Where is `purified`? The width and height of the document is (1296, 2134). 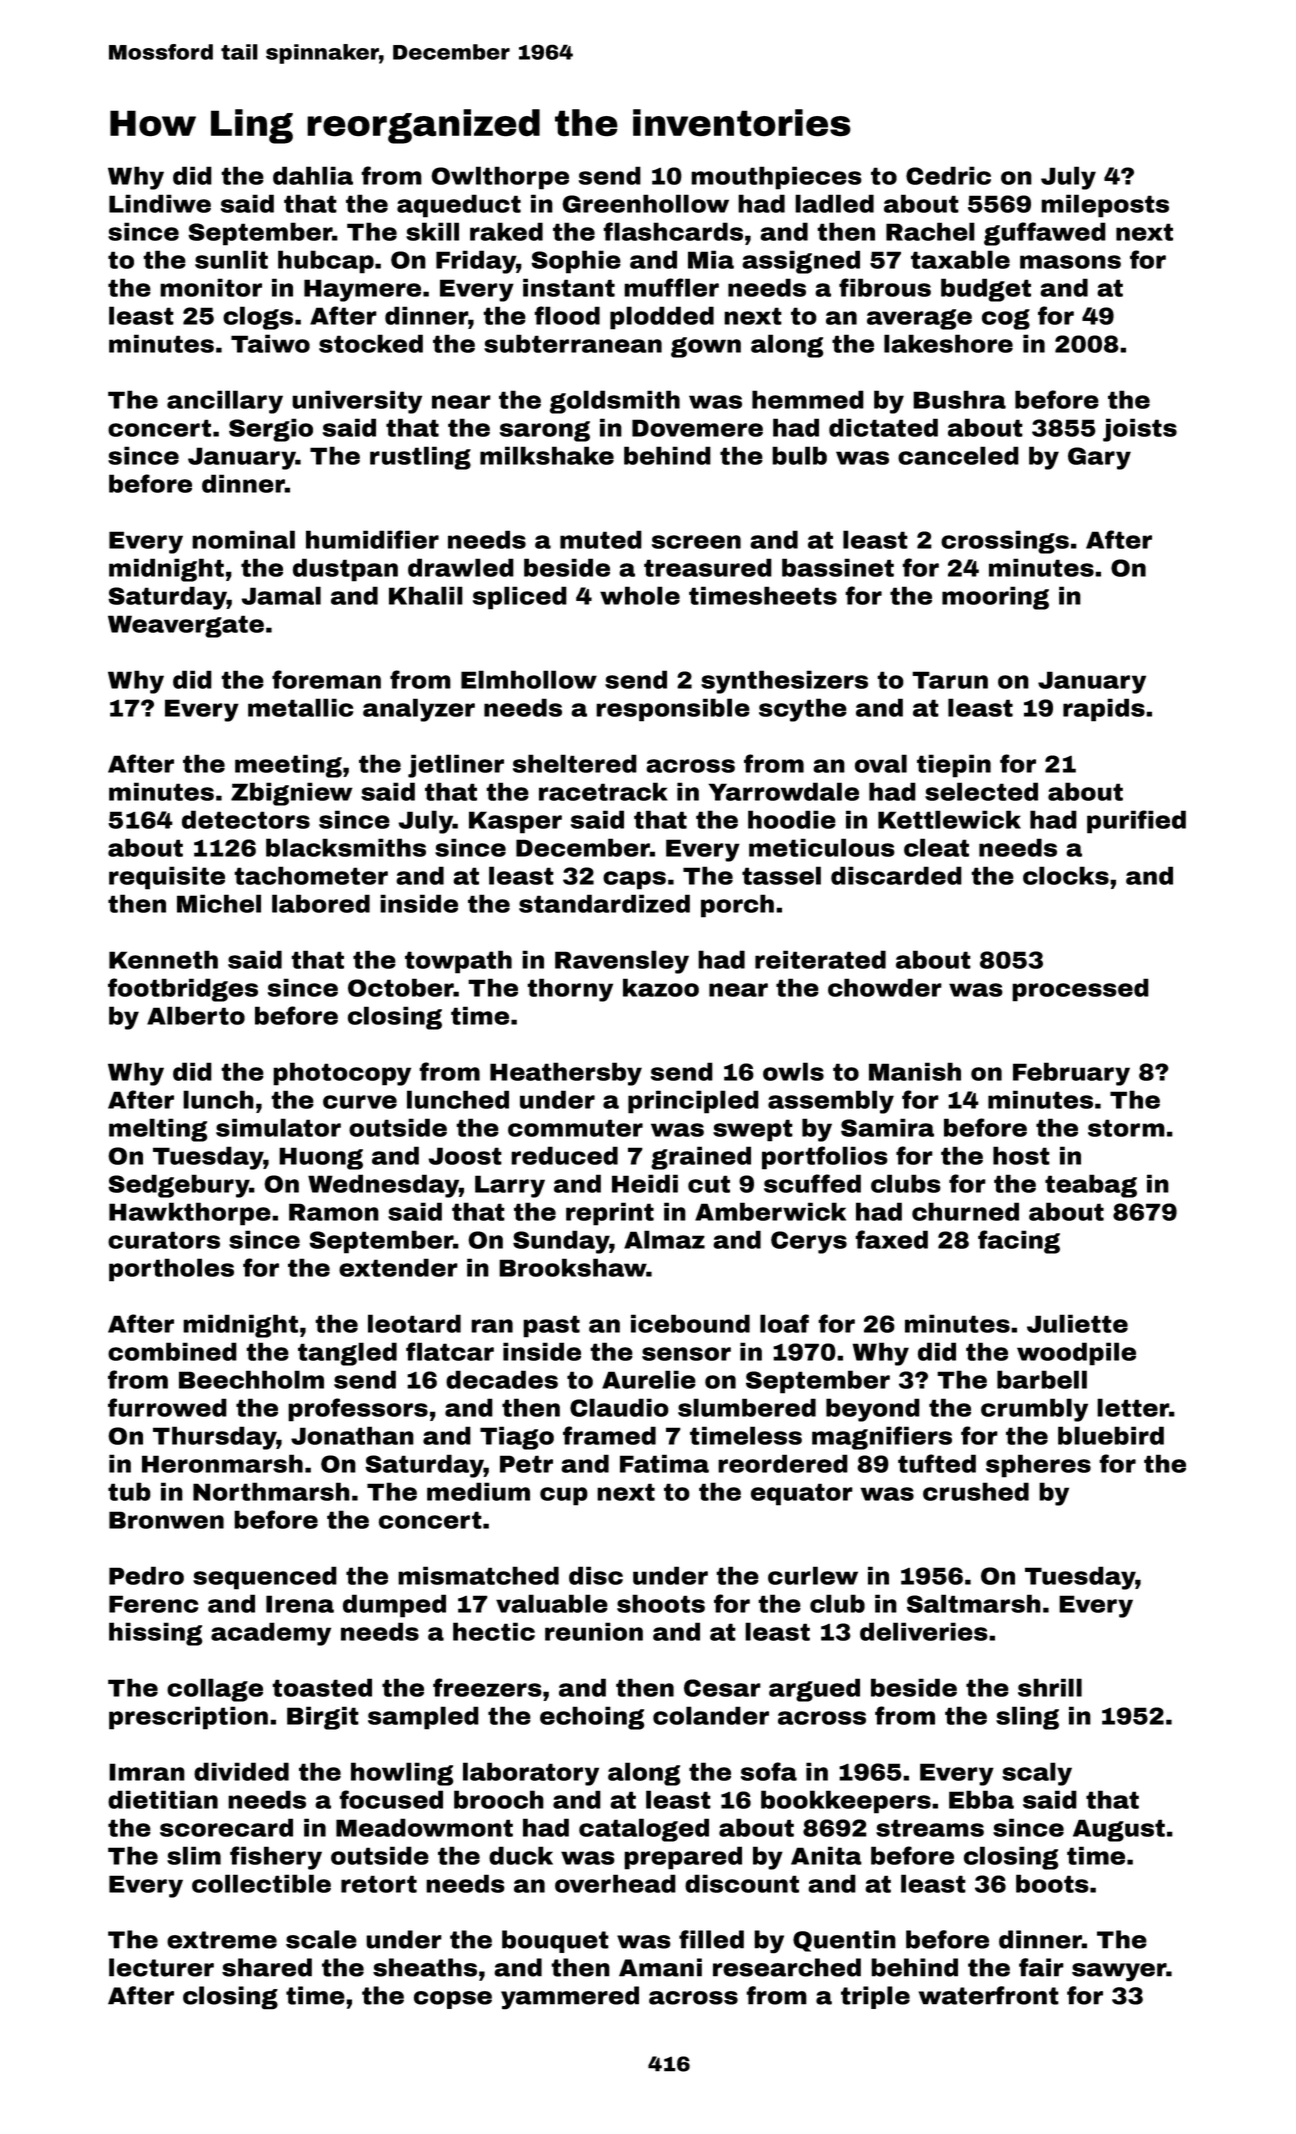 purified is located at coordinates (1136, 822).
